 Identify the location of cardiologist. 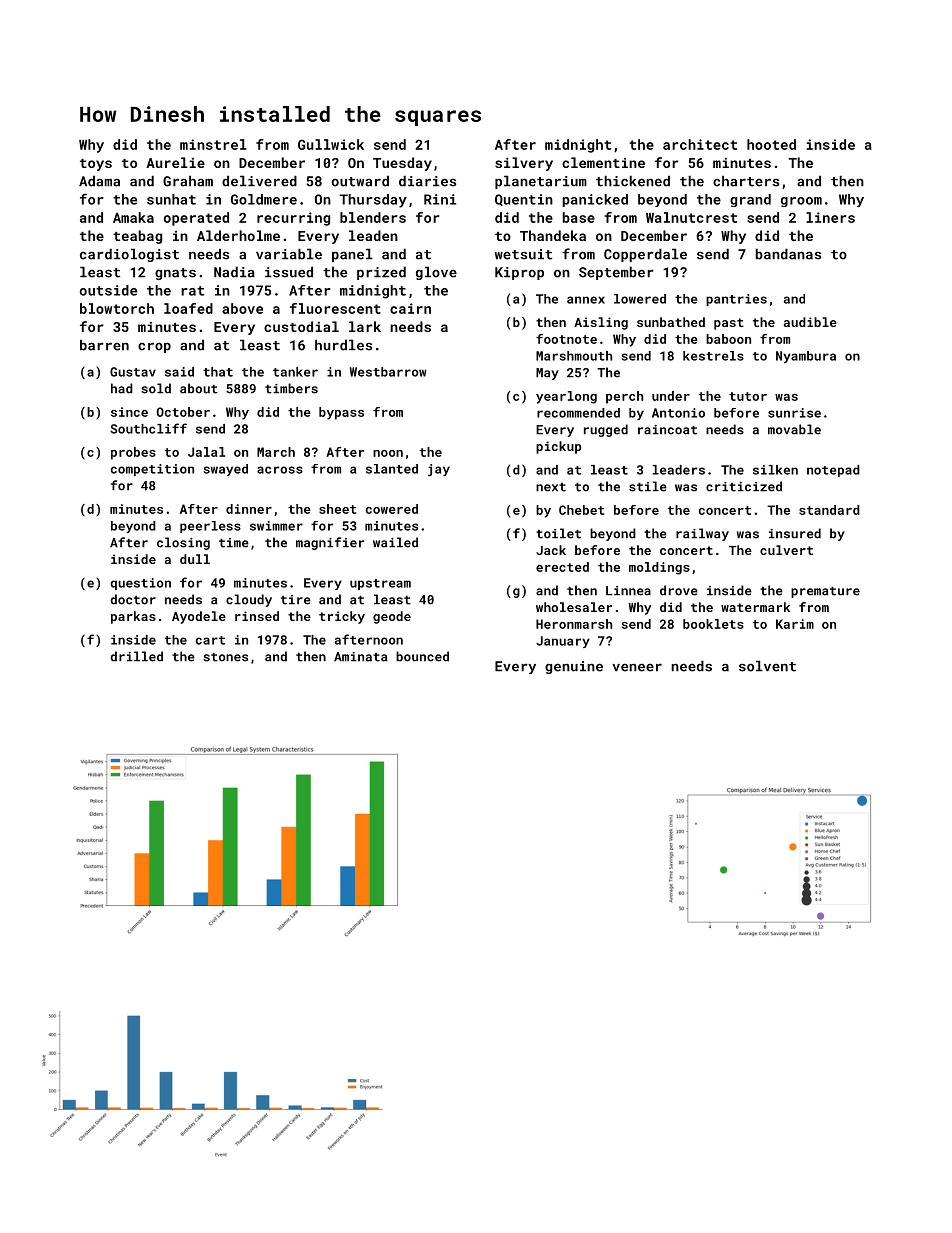
(129, 255).
